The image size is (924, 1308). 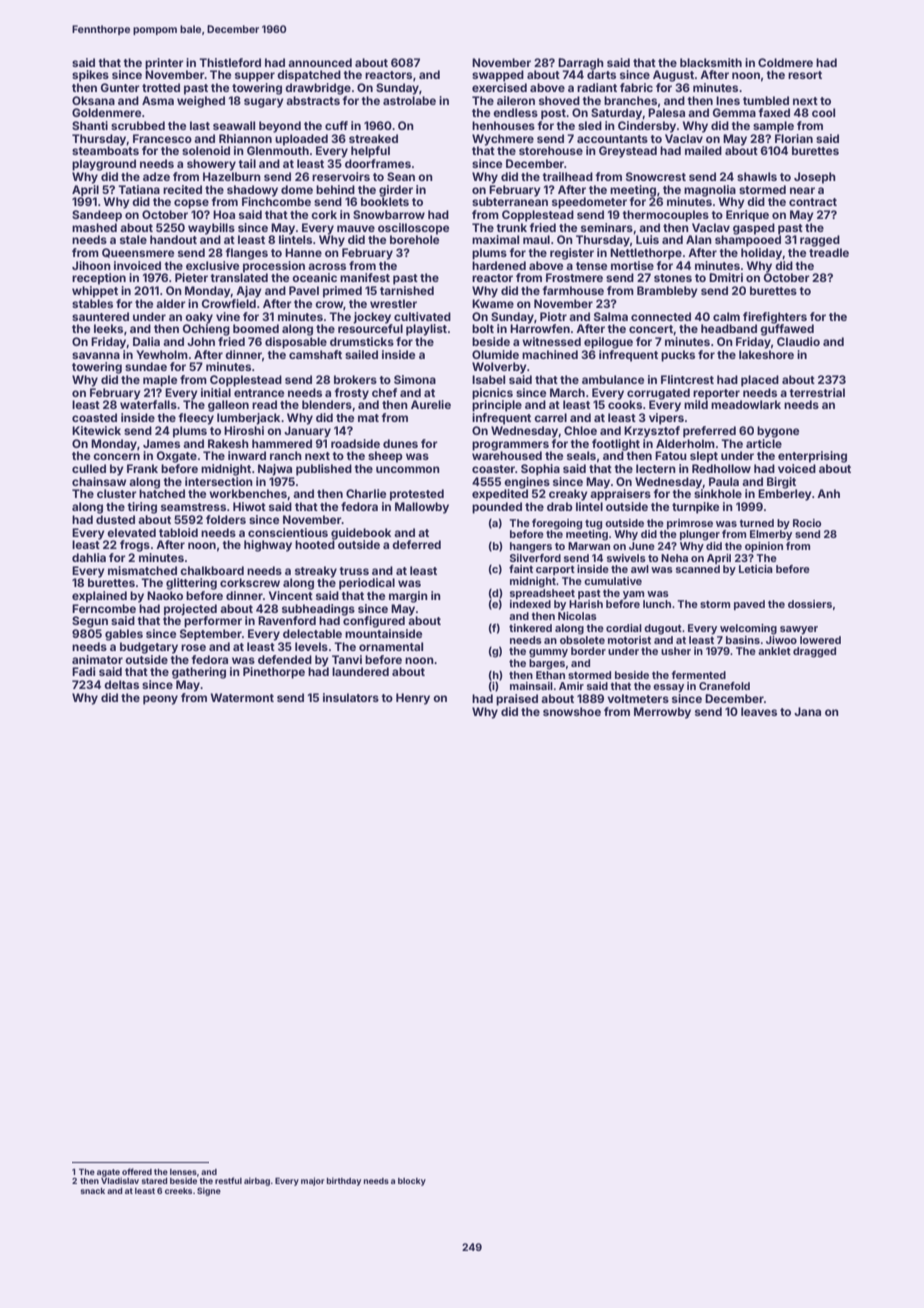 I want to click on plunger, so click(x=700, y=535).
